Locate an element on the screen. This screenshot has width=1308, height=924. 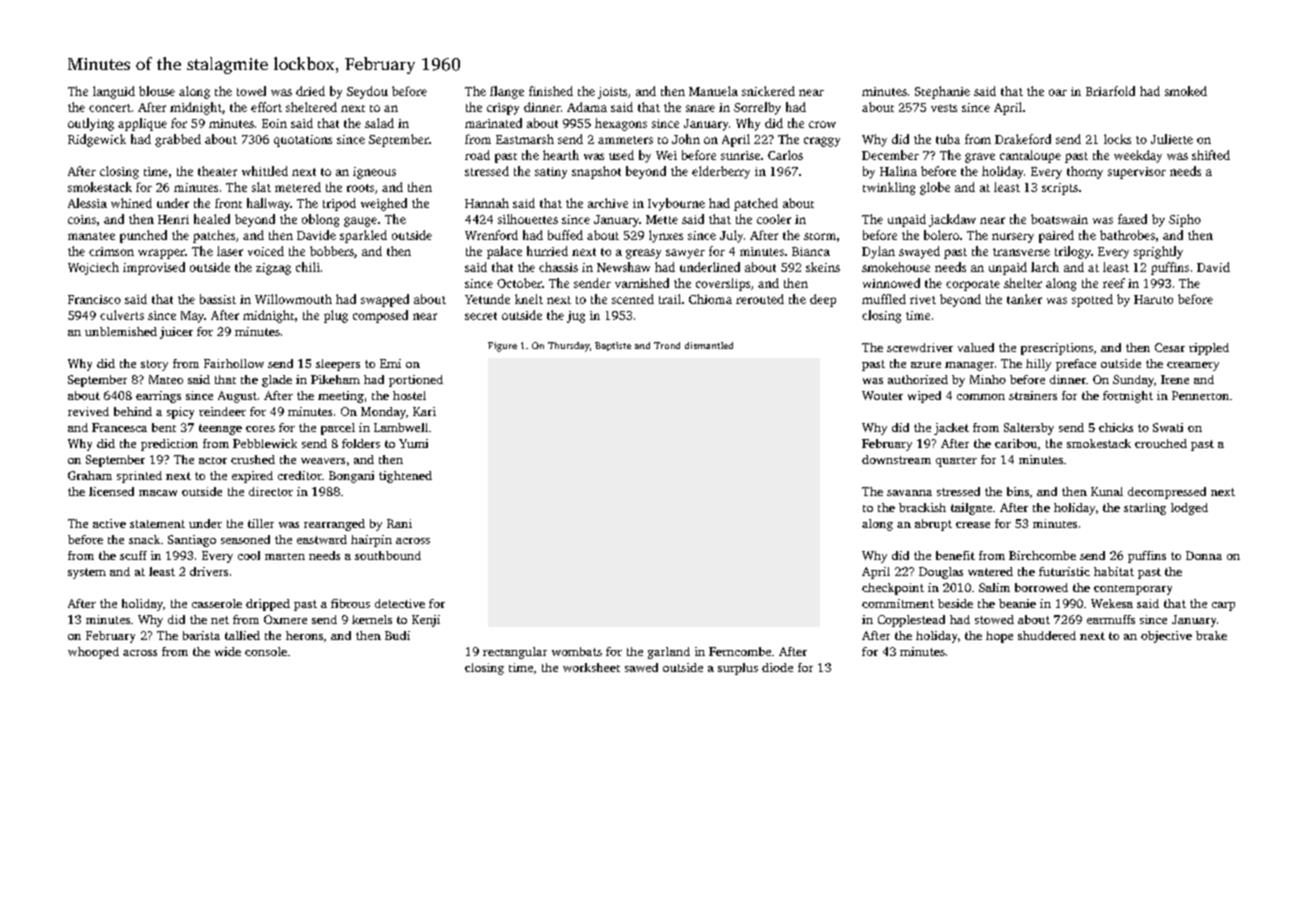
checkpoint is located at coordinates (893, 589).
